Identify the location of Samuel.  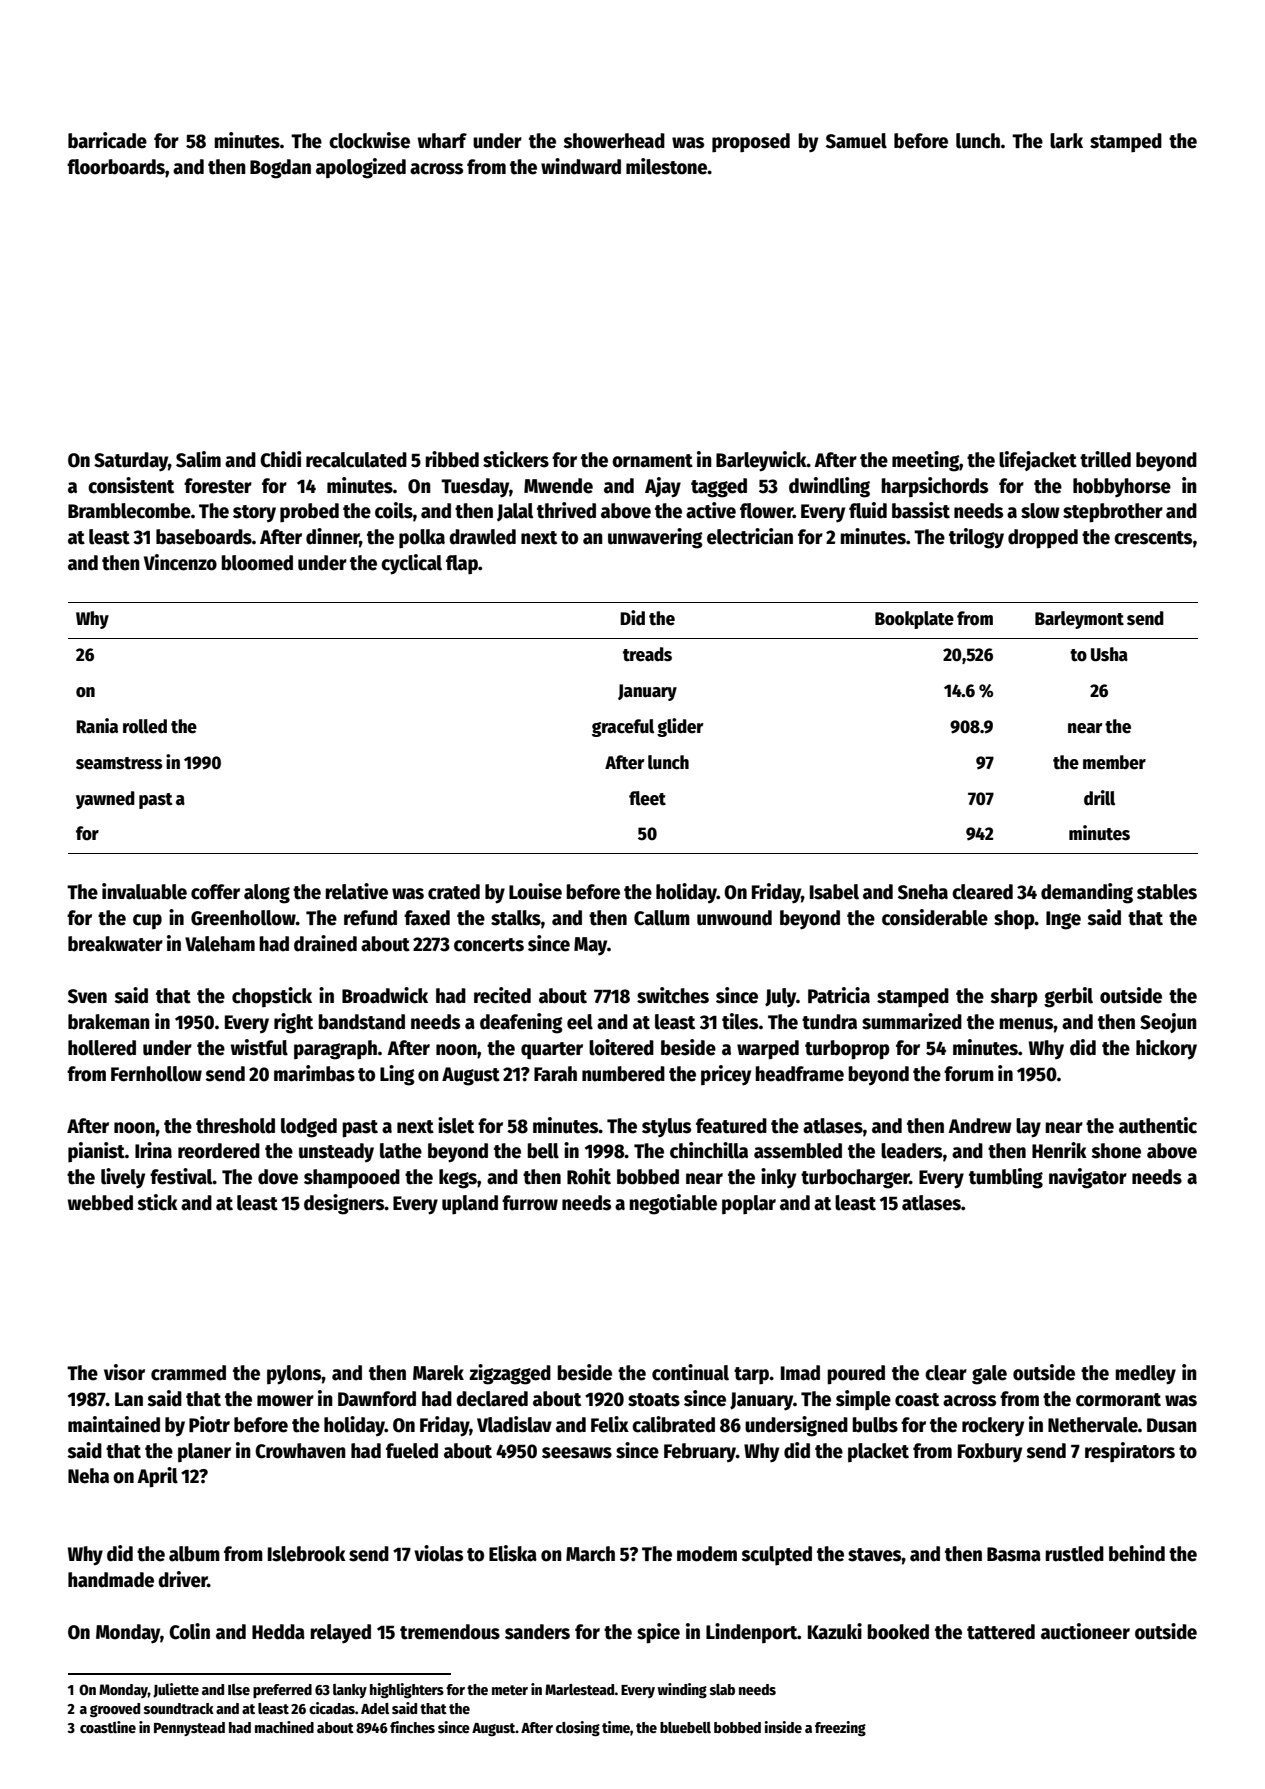
(856, 141).
